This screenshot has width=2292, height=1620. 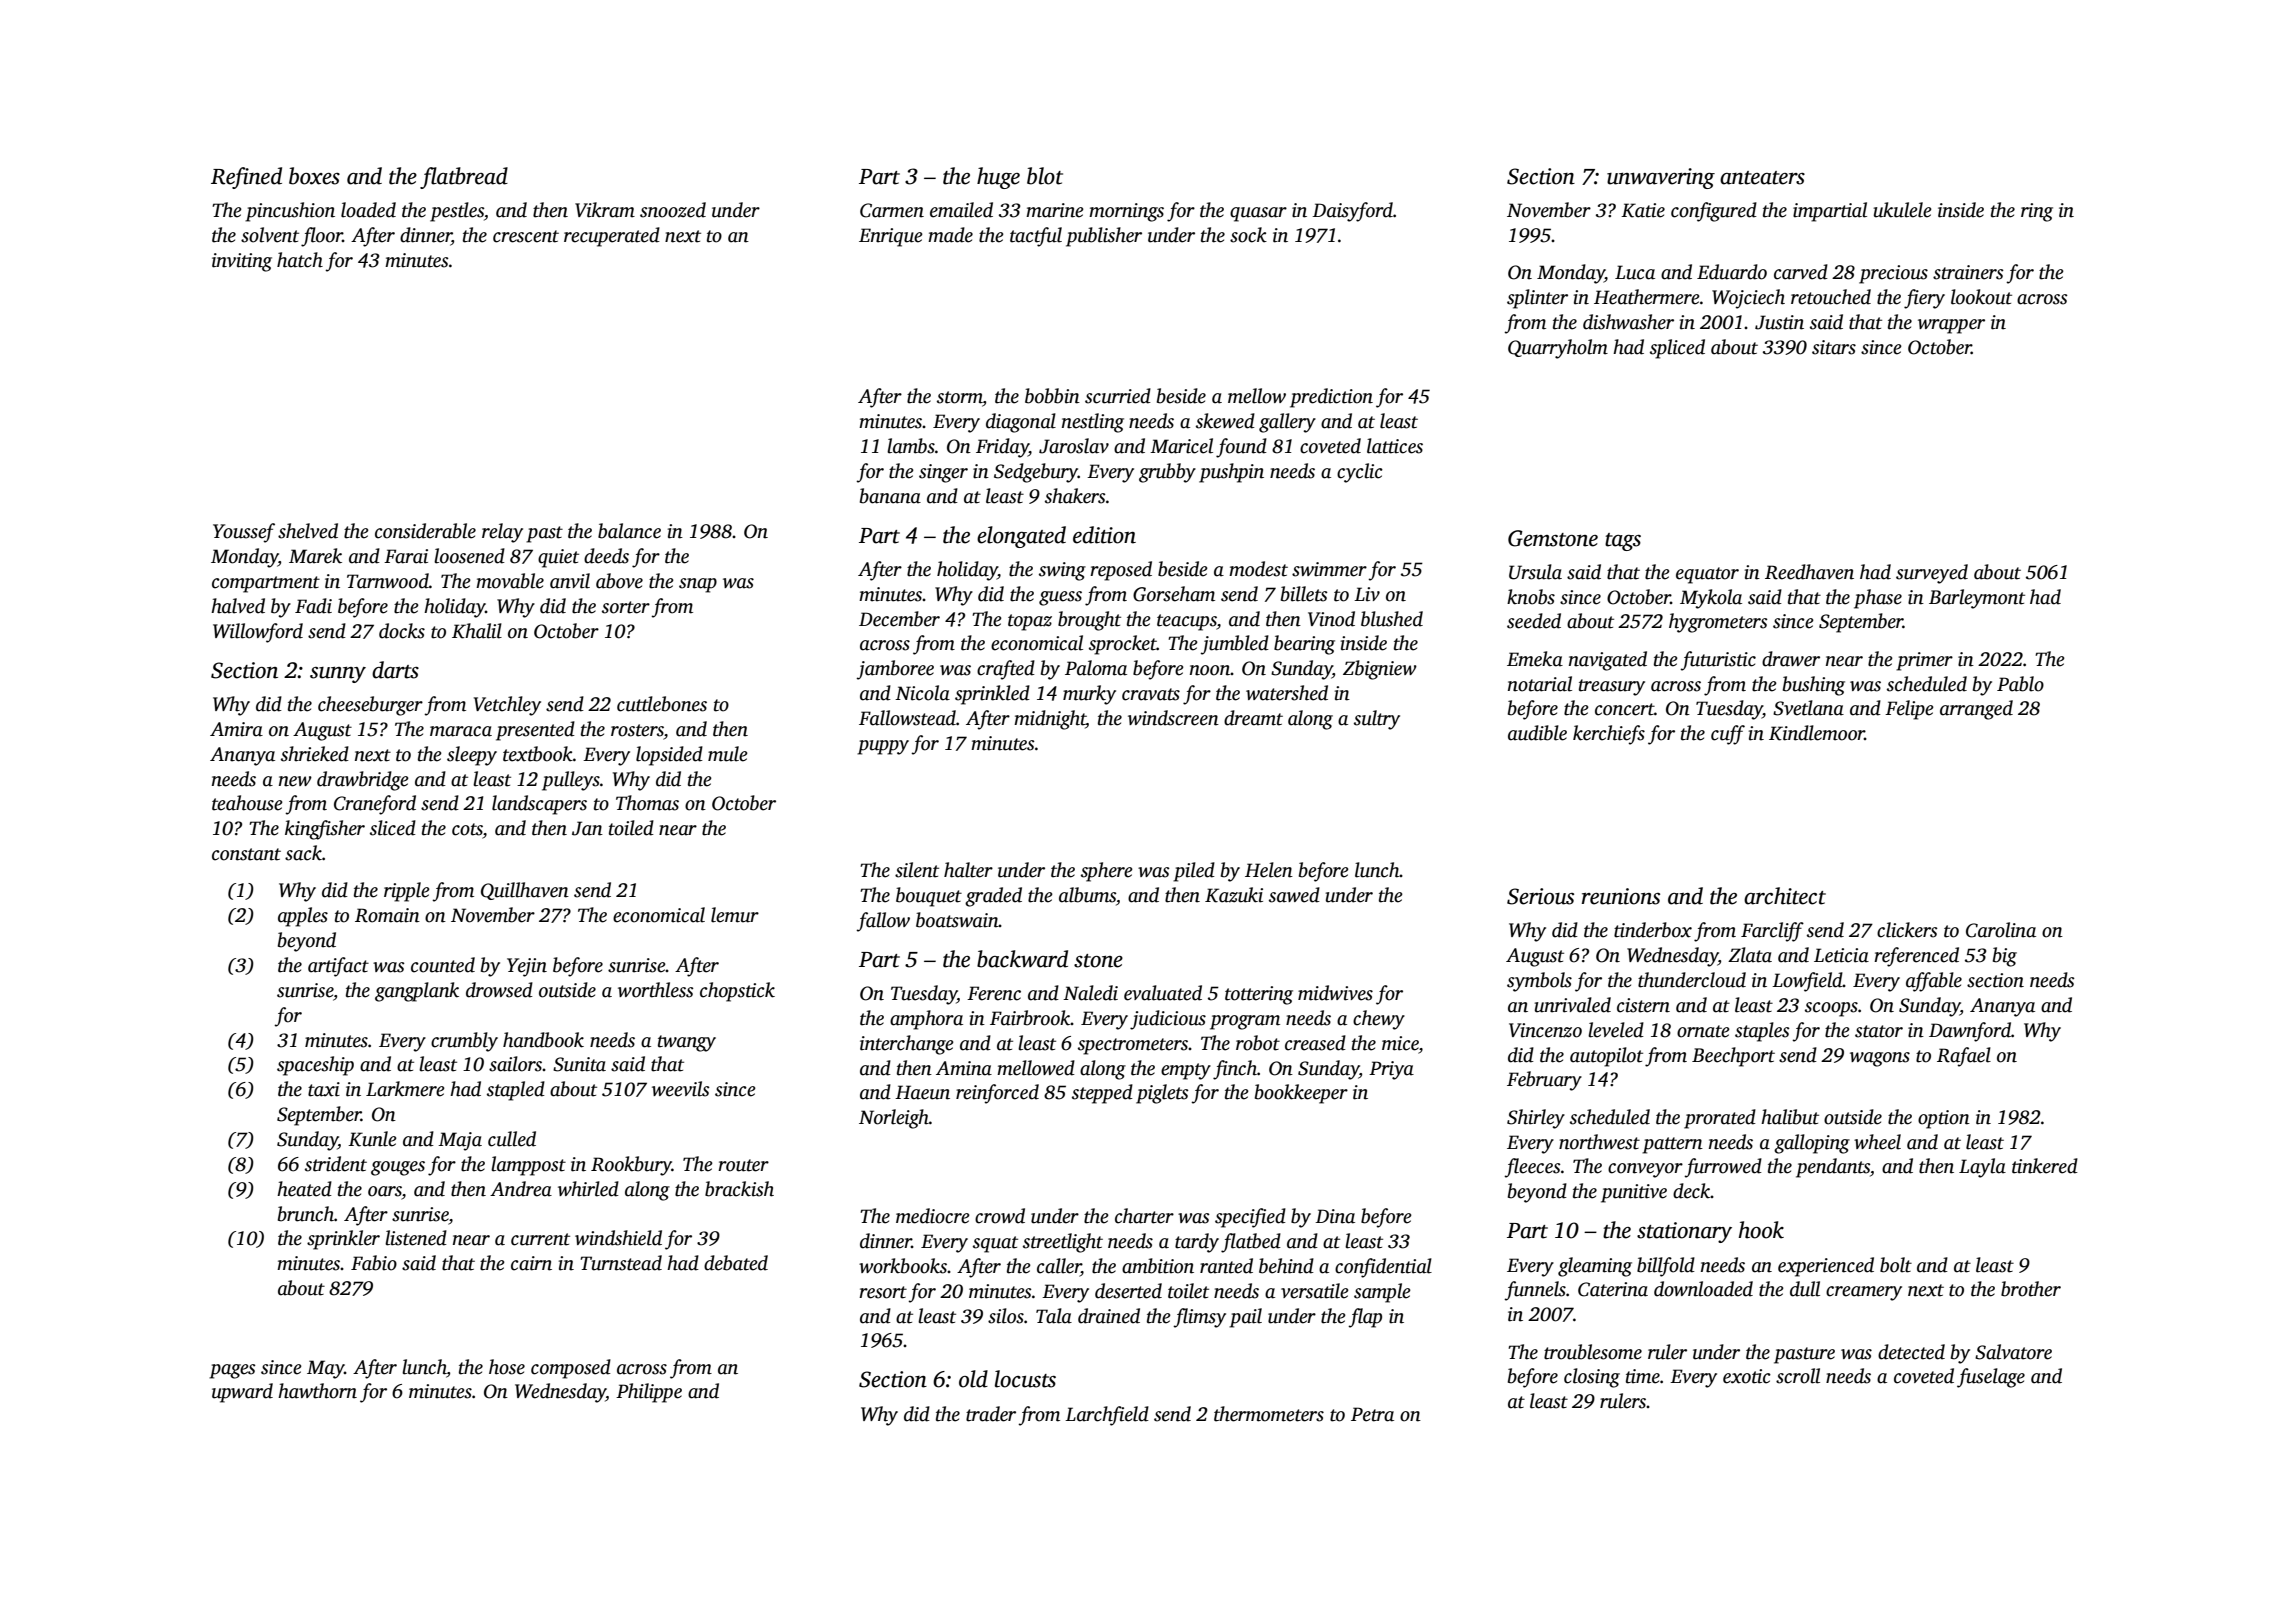 I want to click on Refined, so click(x=246, y=178).
